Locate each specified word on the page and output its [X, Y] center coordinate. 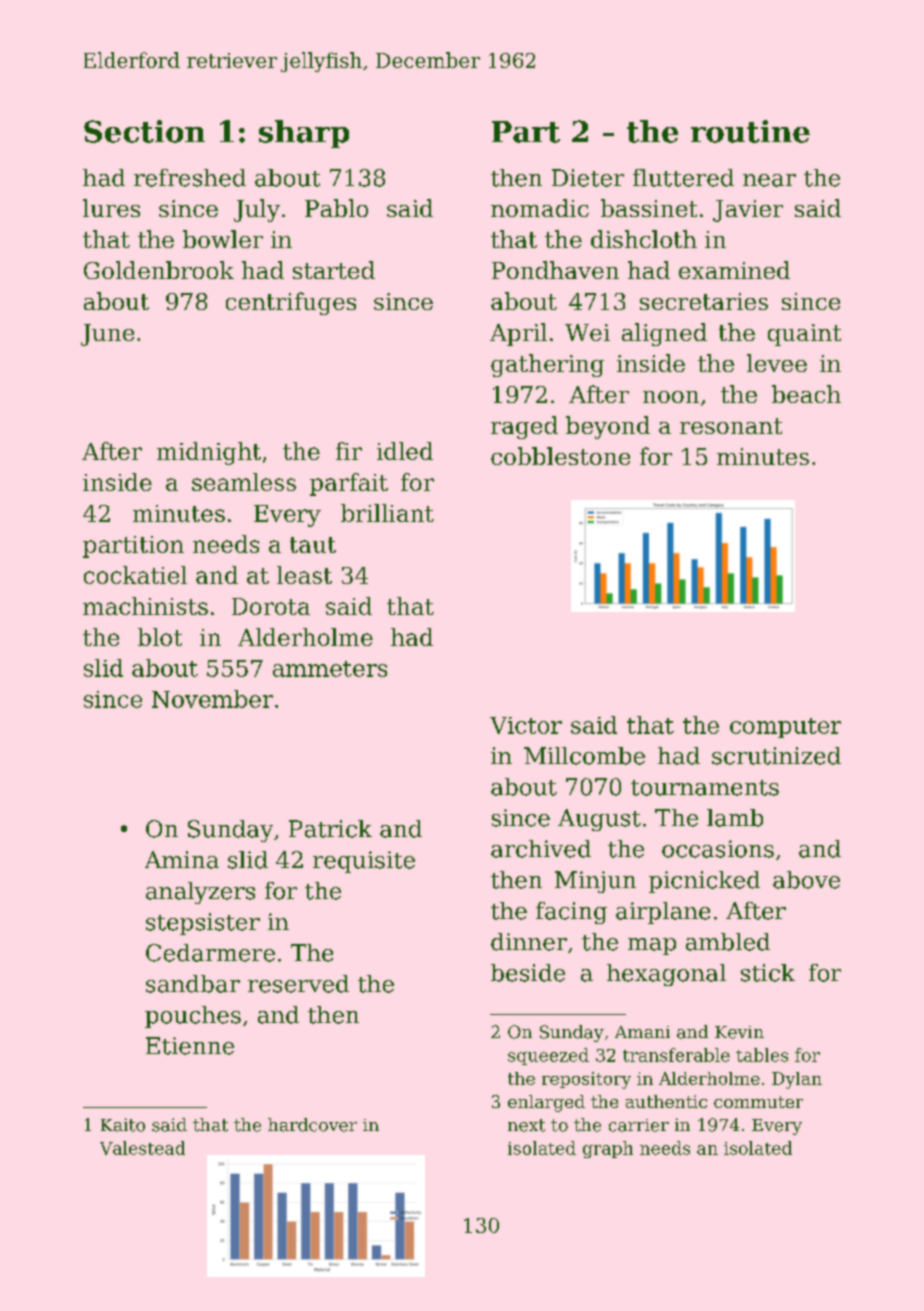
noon [671, 397]
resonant [731, 426]
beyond [608, 427]
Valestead [142, 1148]
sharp [304, 134]
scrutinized [776, 756]
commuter [758, 1102]
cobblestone [560, 456]
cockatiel [135, 575]
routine [750, 131]
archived [541, 849]
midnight [209, 453]
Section [144, 131]
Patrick [330, 829]
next [526, 1125]
